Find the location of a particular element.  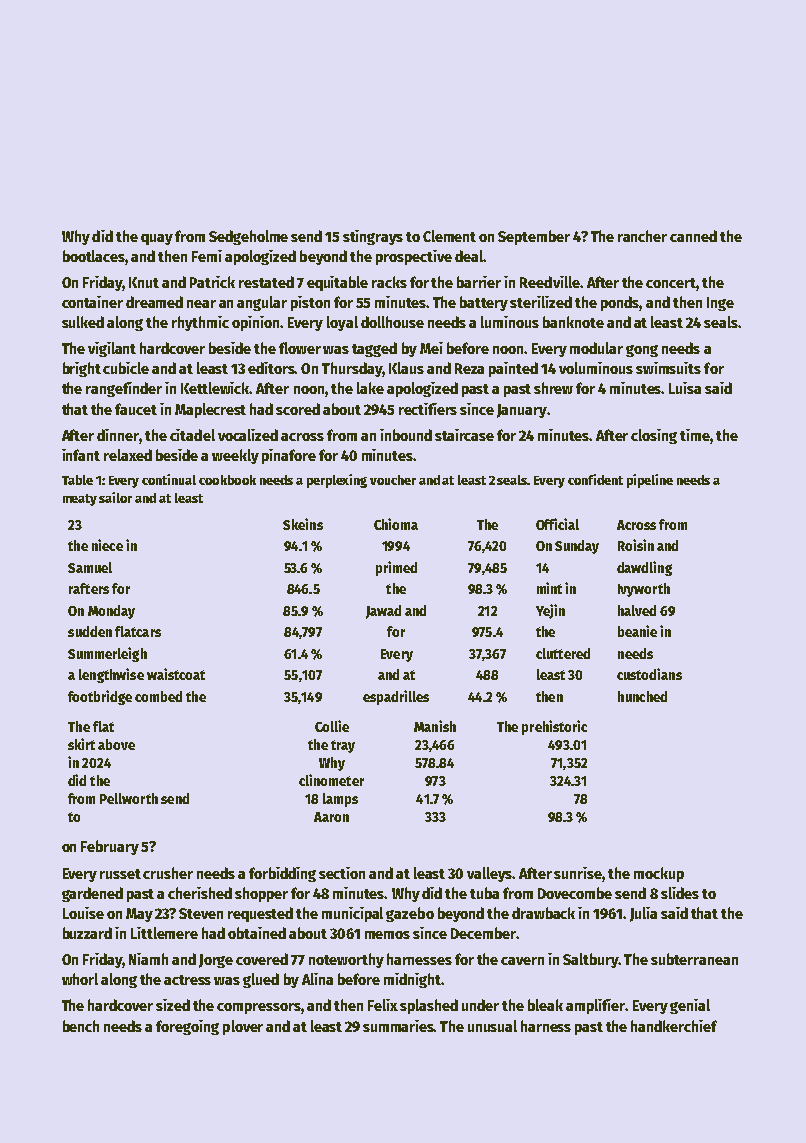

bootlaces is located at coordinates (94, 256).
